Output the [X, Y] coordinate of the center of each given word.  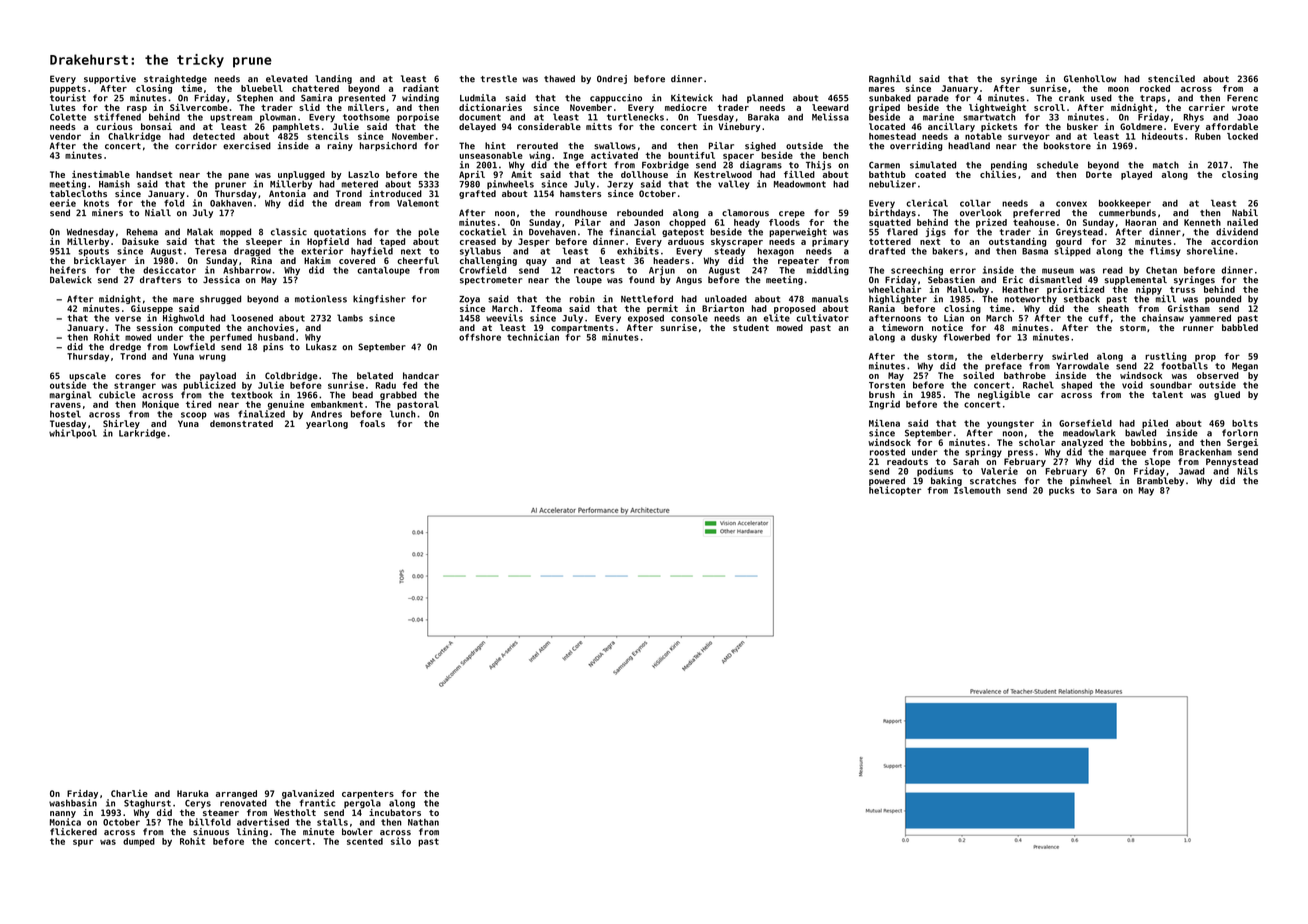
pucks [1062, 491]
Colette [68, 117]
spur [83, 843]
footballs [1184, 366]
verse [128, 319]
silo [401, 841]
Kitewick [692, 98]
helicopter [895, 491]
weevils [504, 318]
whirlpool [73, 434]
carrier [1207, 107]
